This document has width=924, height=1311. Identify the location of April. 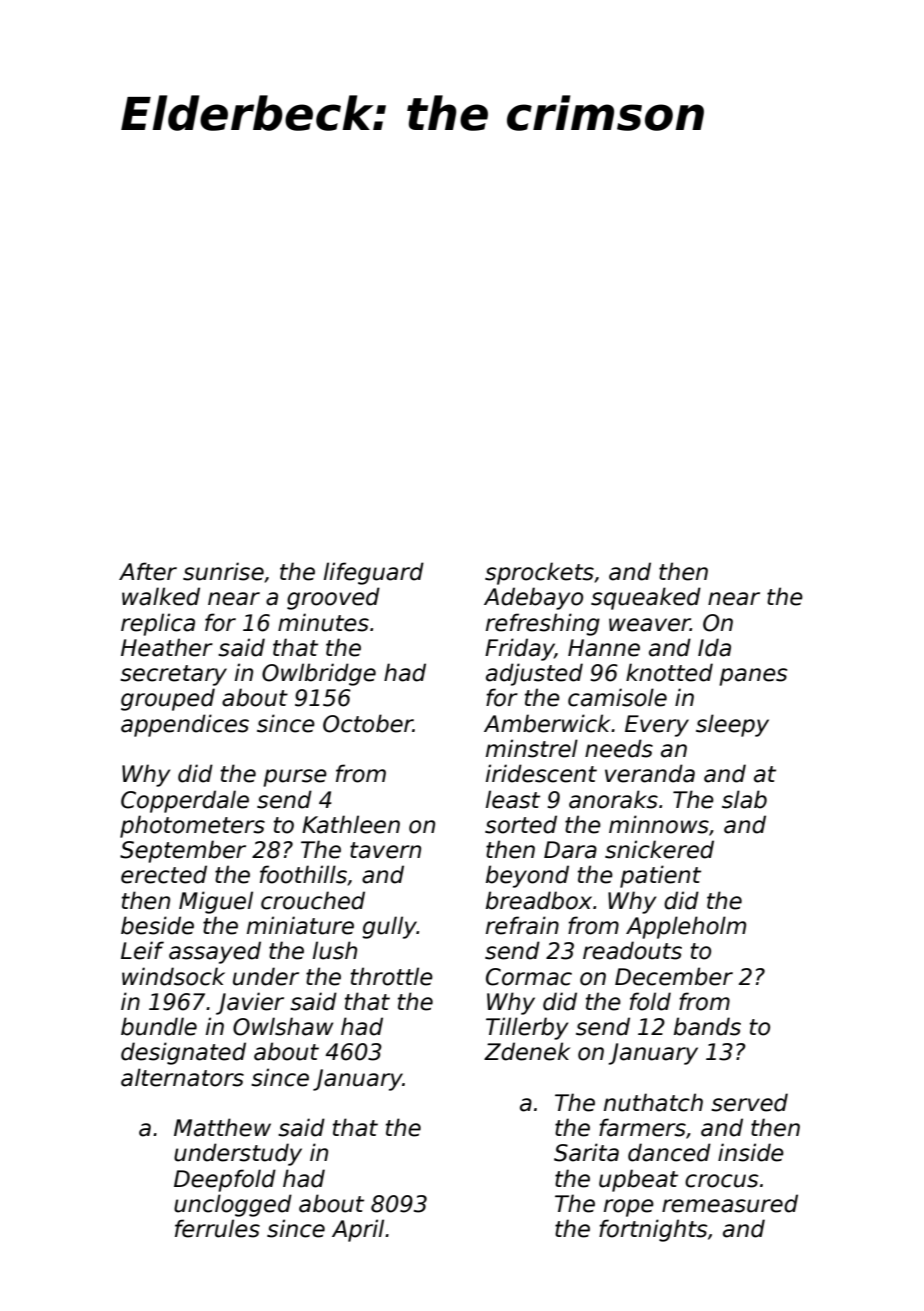
(358, 1230).
